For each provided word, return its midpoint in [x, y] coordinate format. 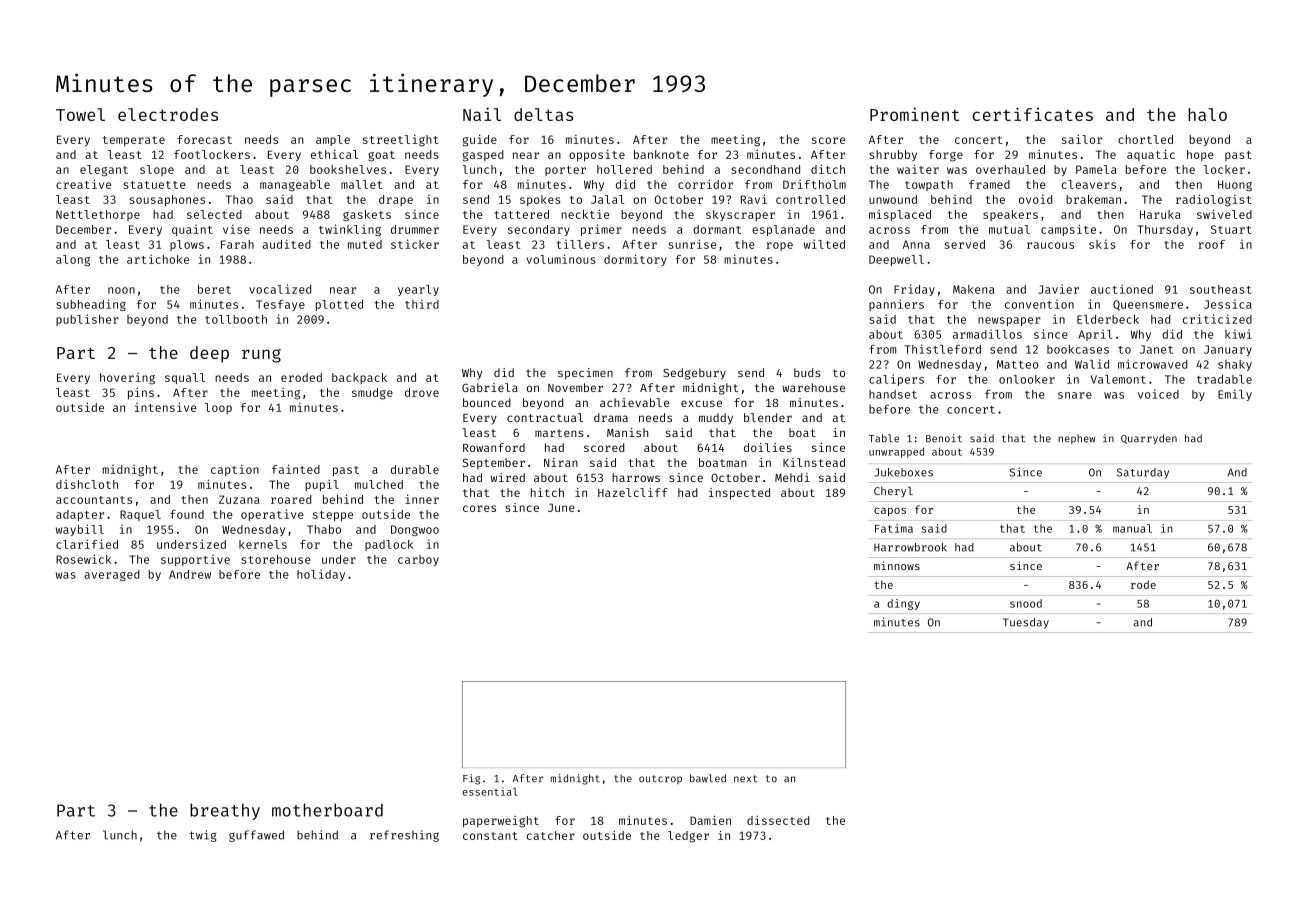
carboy [418, 560]
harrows [636, 477]
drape [396, 200]
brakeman [1093, 199]
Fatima [894, 528]
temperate [134, 141]
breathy [225, 811]
